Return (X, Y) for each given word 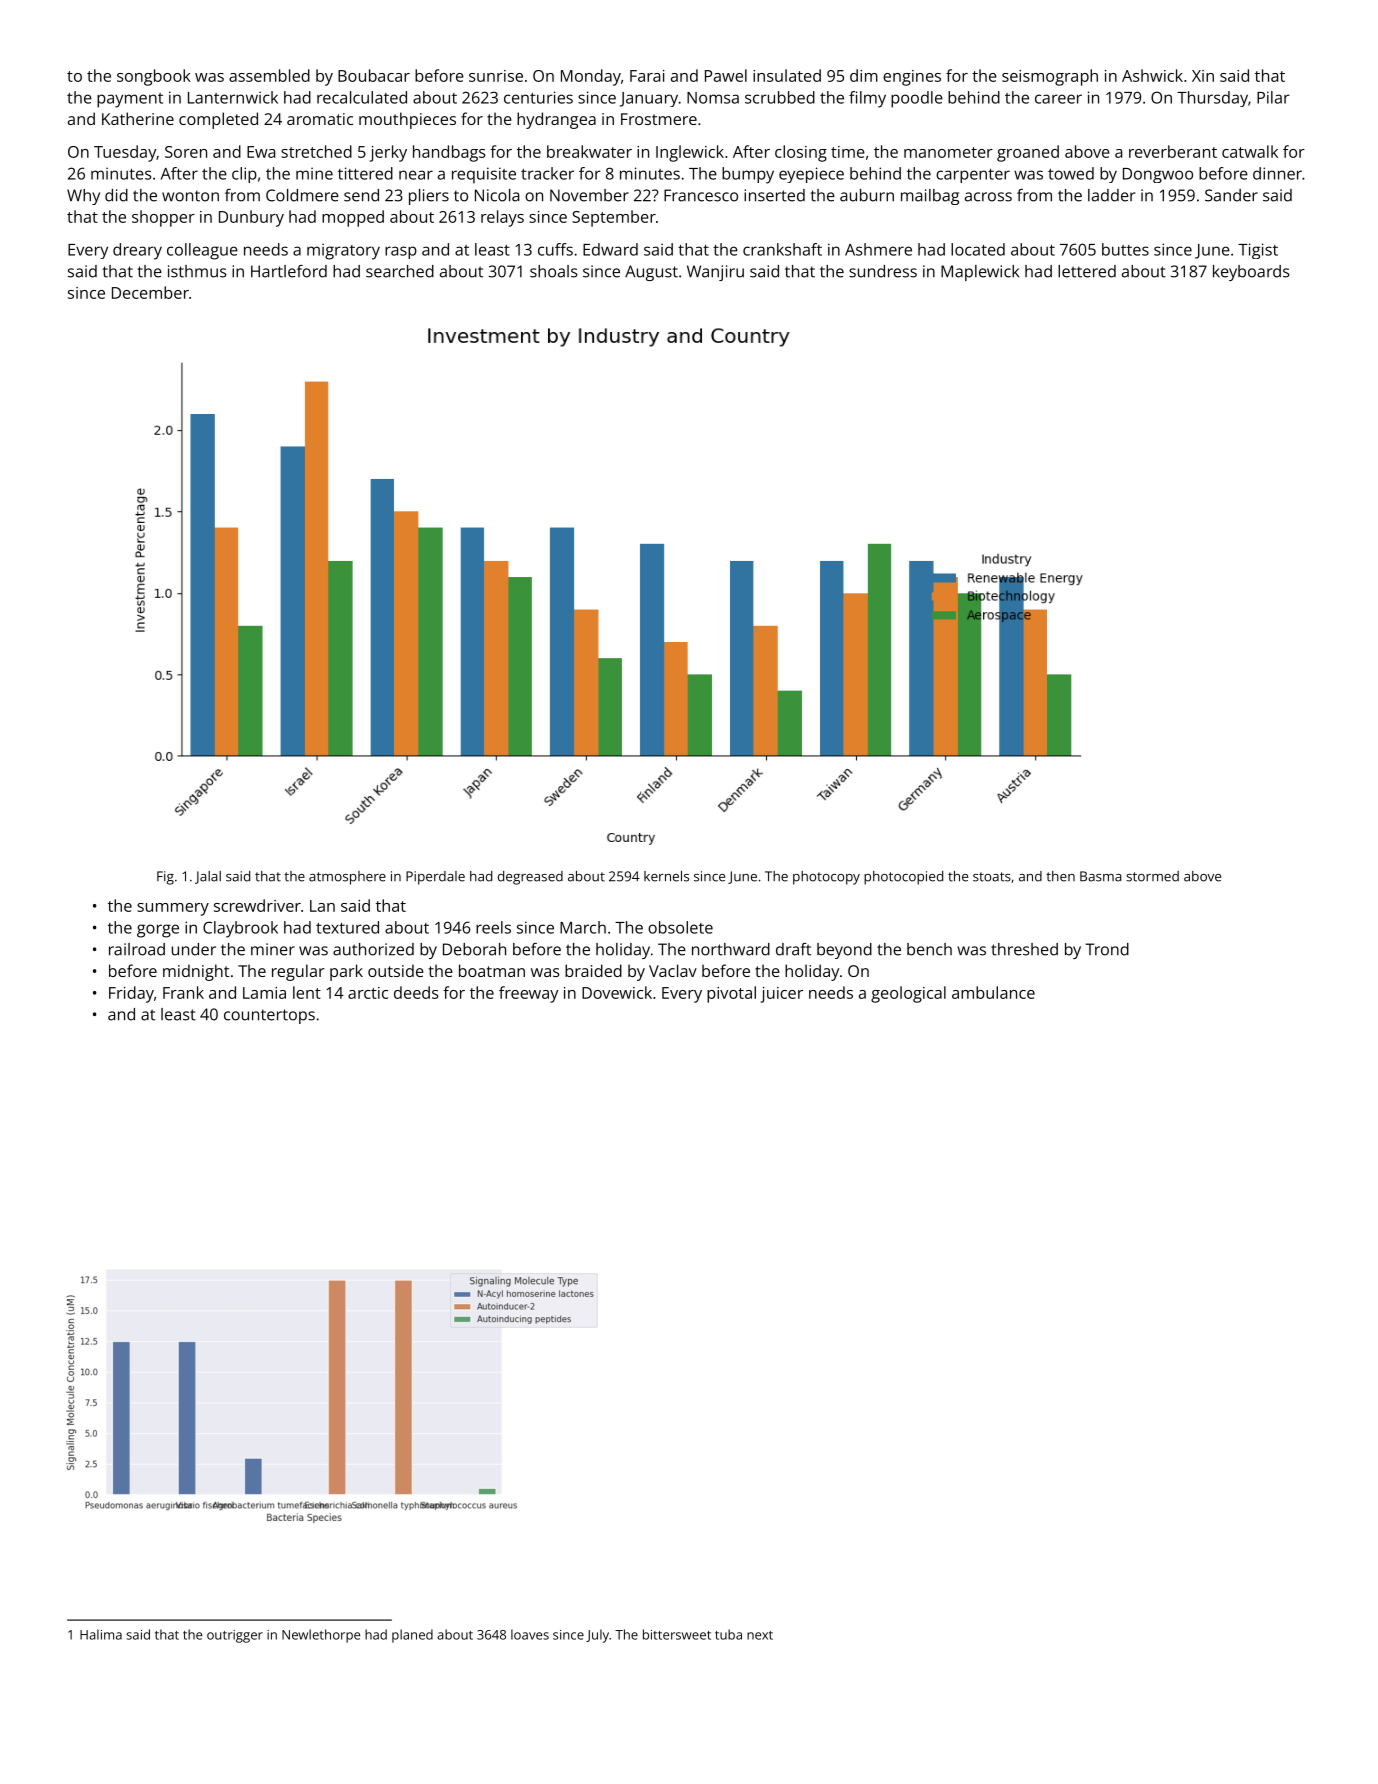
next (760, 1635)
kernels (666, 876)
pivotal (731, 994)
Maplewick (980, 273)
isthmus (197, 271)
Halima (101, 1634)
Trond (1107, 949)
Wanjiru (715, 273)
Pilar (1273, 97)
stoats (992, 877)
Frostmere (659, 119)
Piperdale (435, 878)
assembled (269, 75)
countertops (269, 1016)
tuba (728, 1634)
